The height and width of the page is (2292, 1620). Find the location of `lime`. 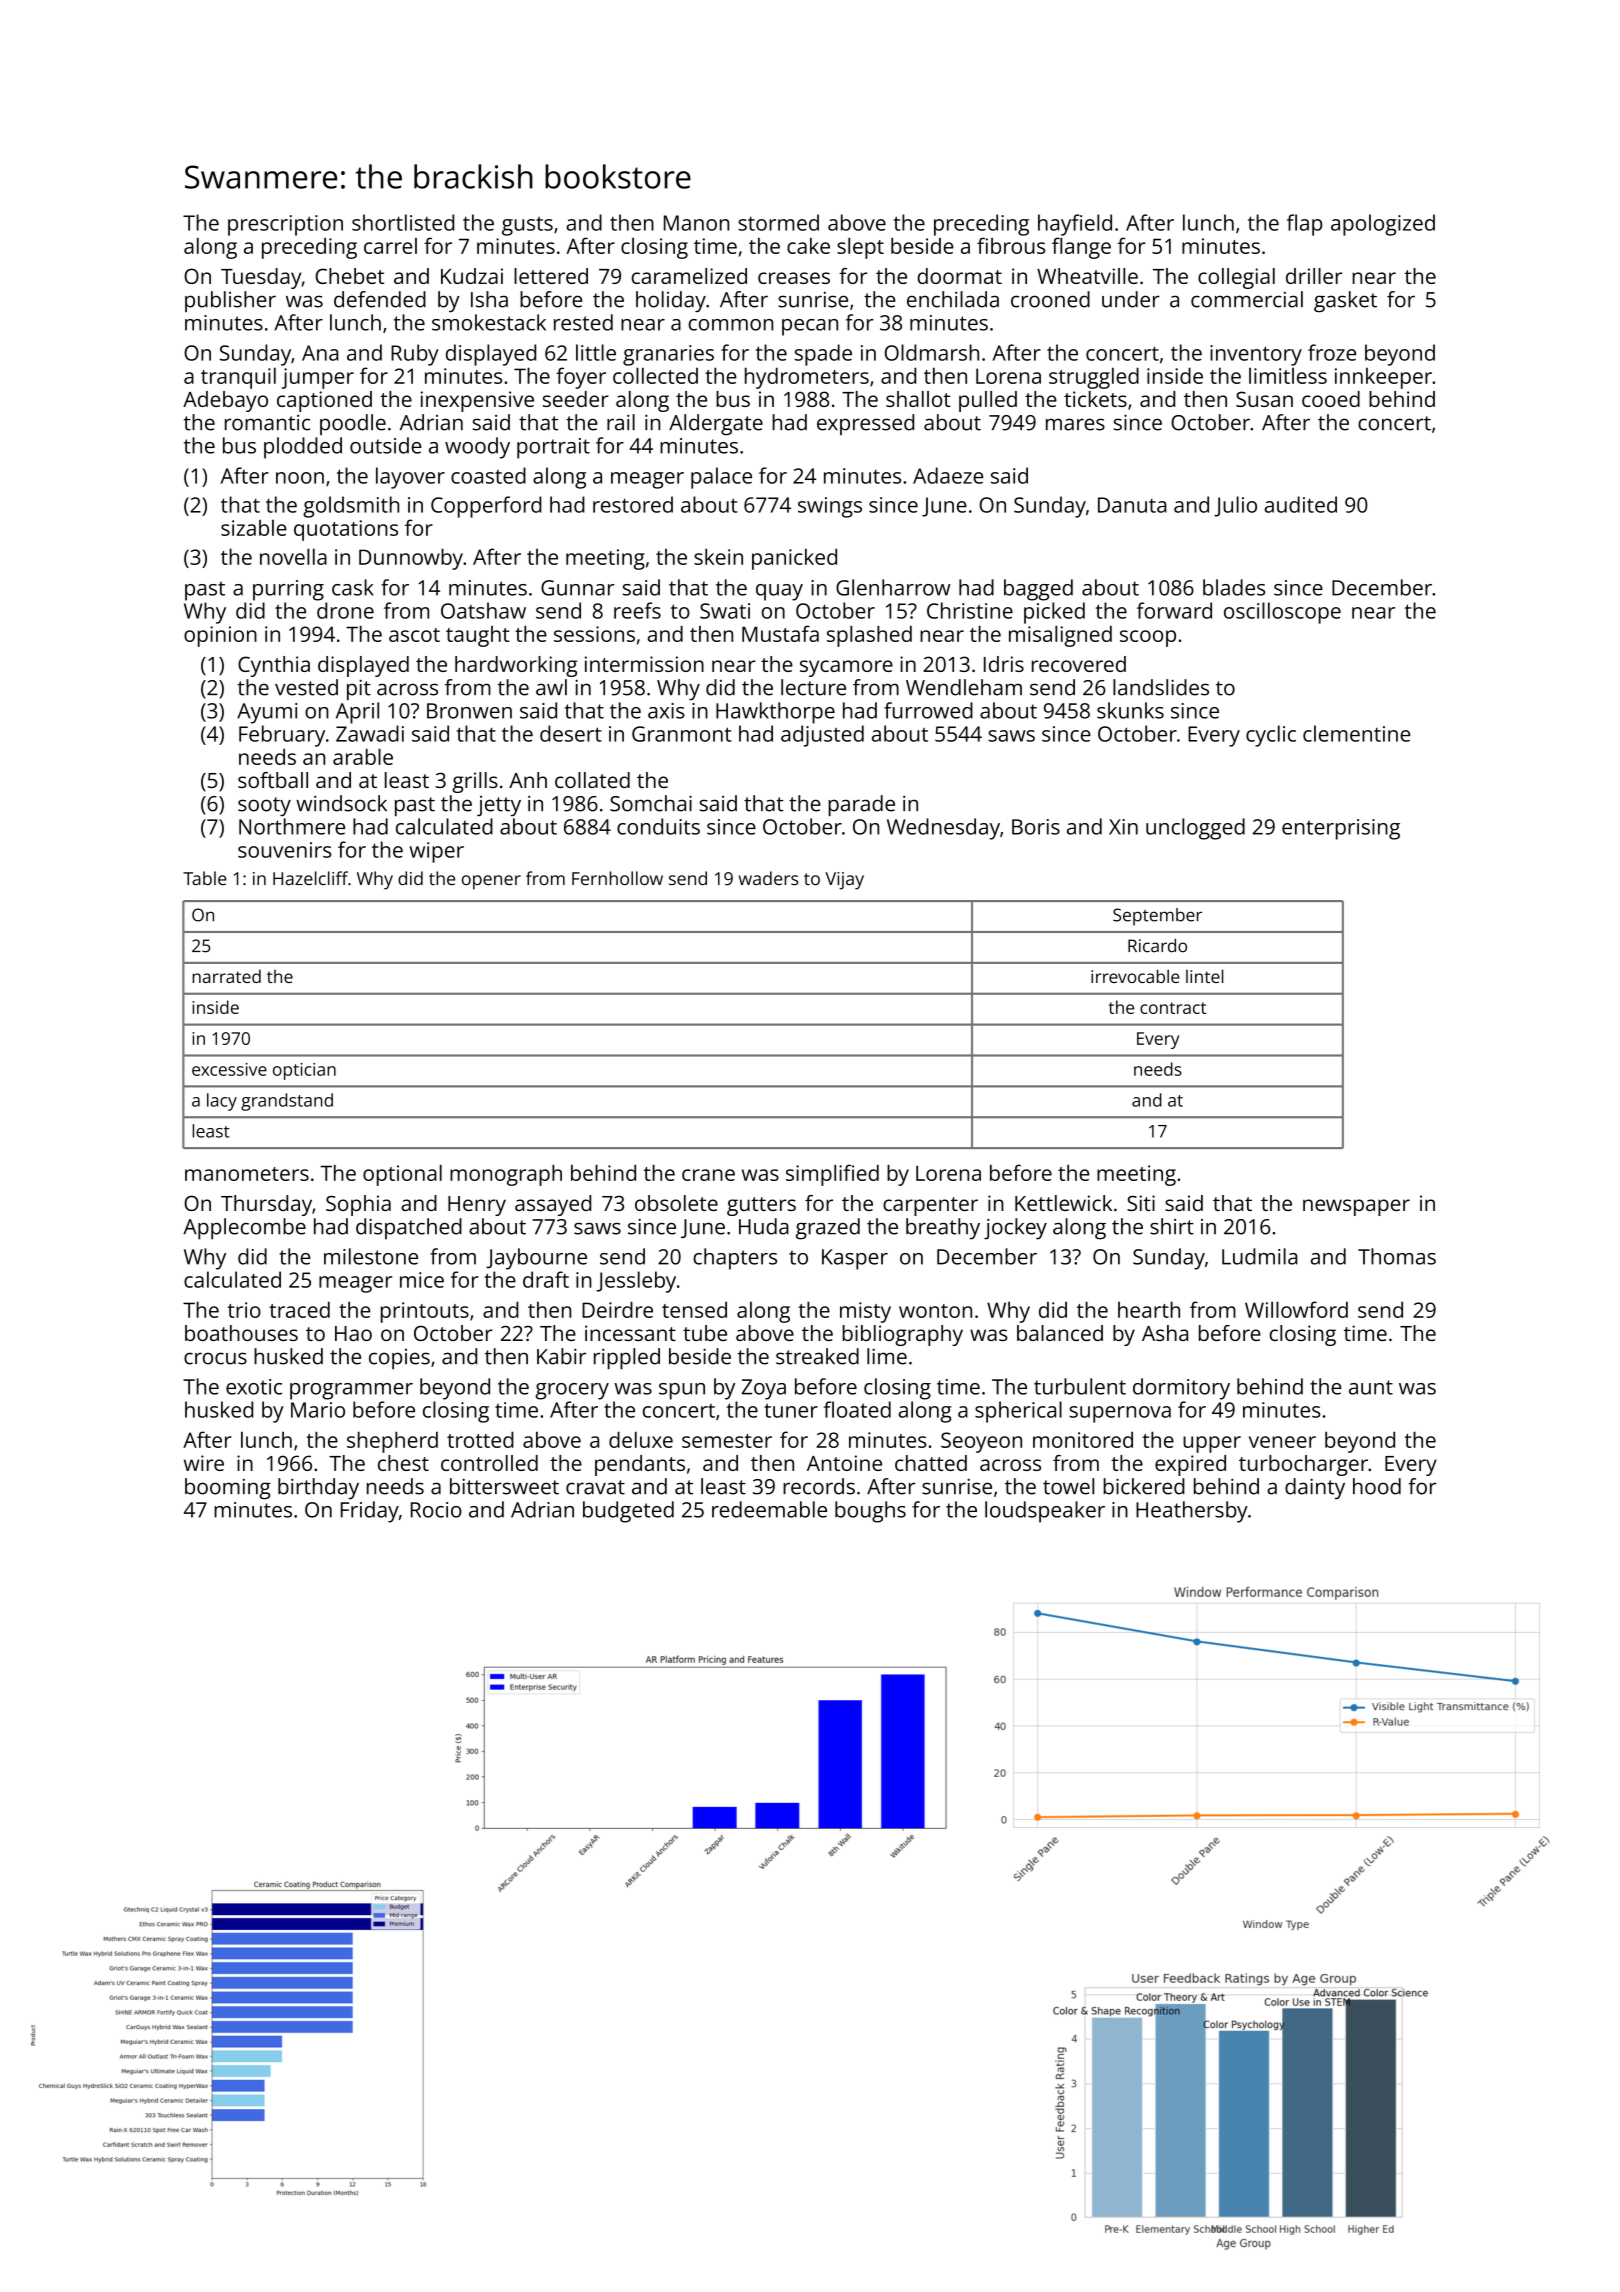

lime is located at coordinates (887, 1356).
